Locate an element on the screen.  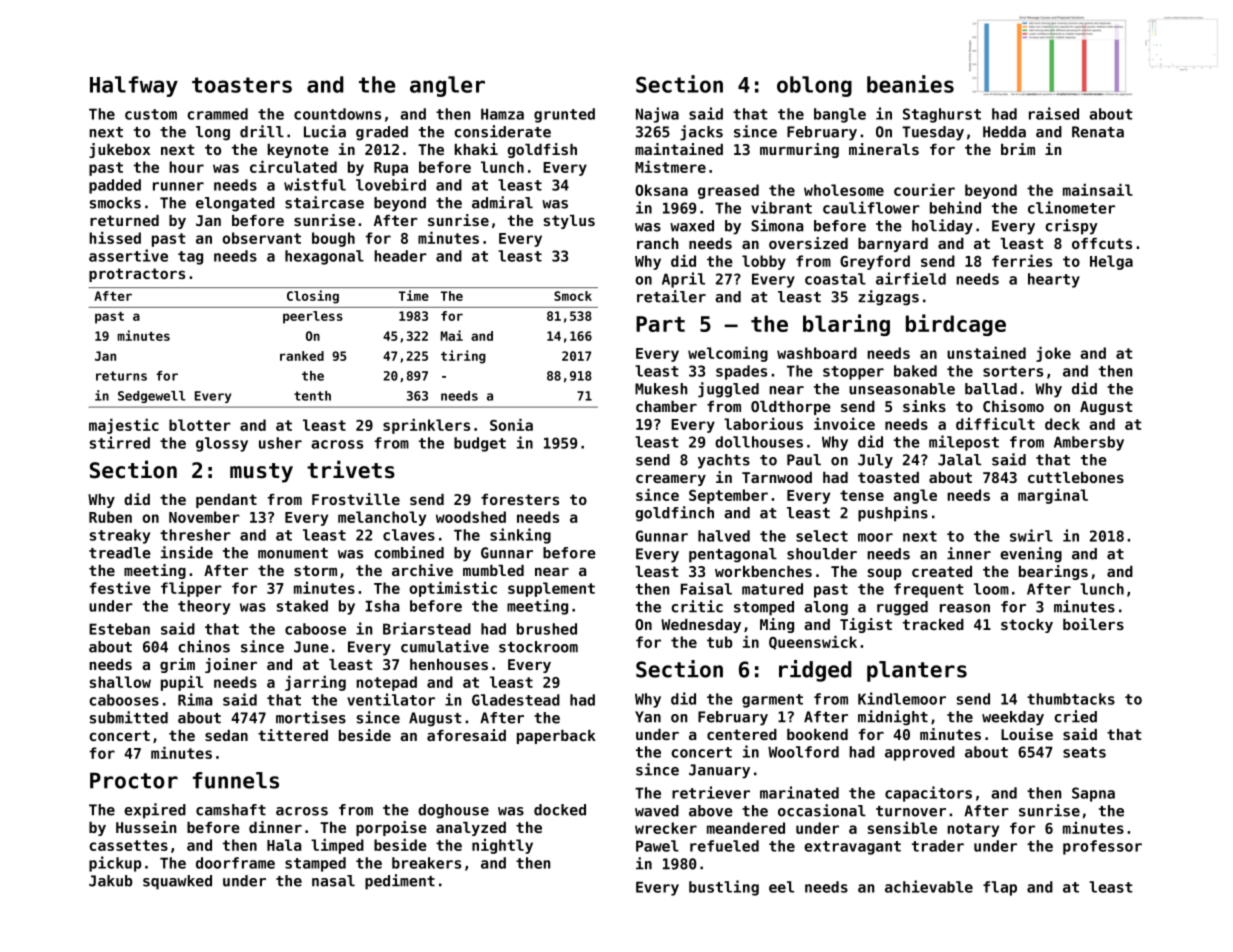
Jakub is located at coordinates (110, 881).
